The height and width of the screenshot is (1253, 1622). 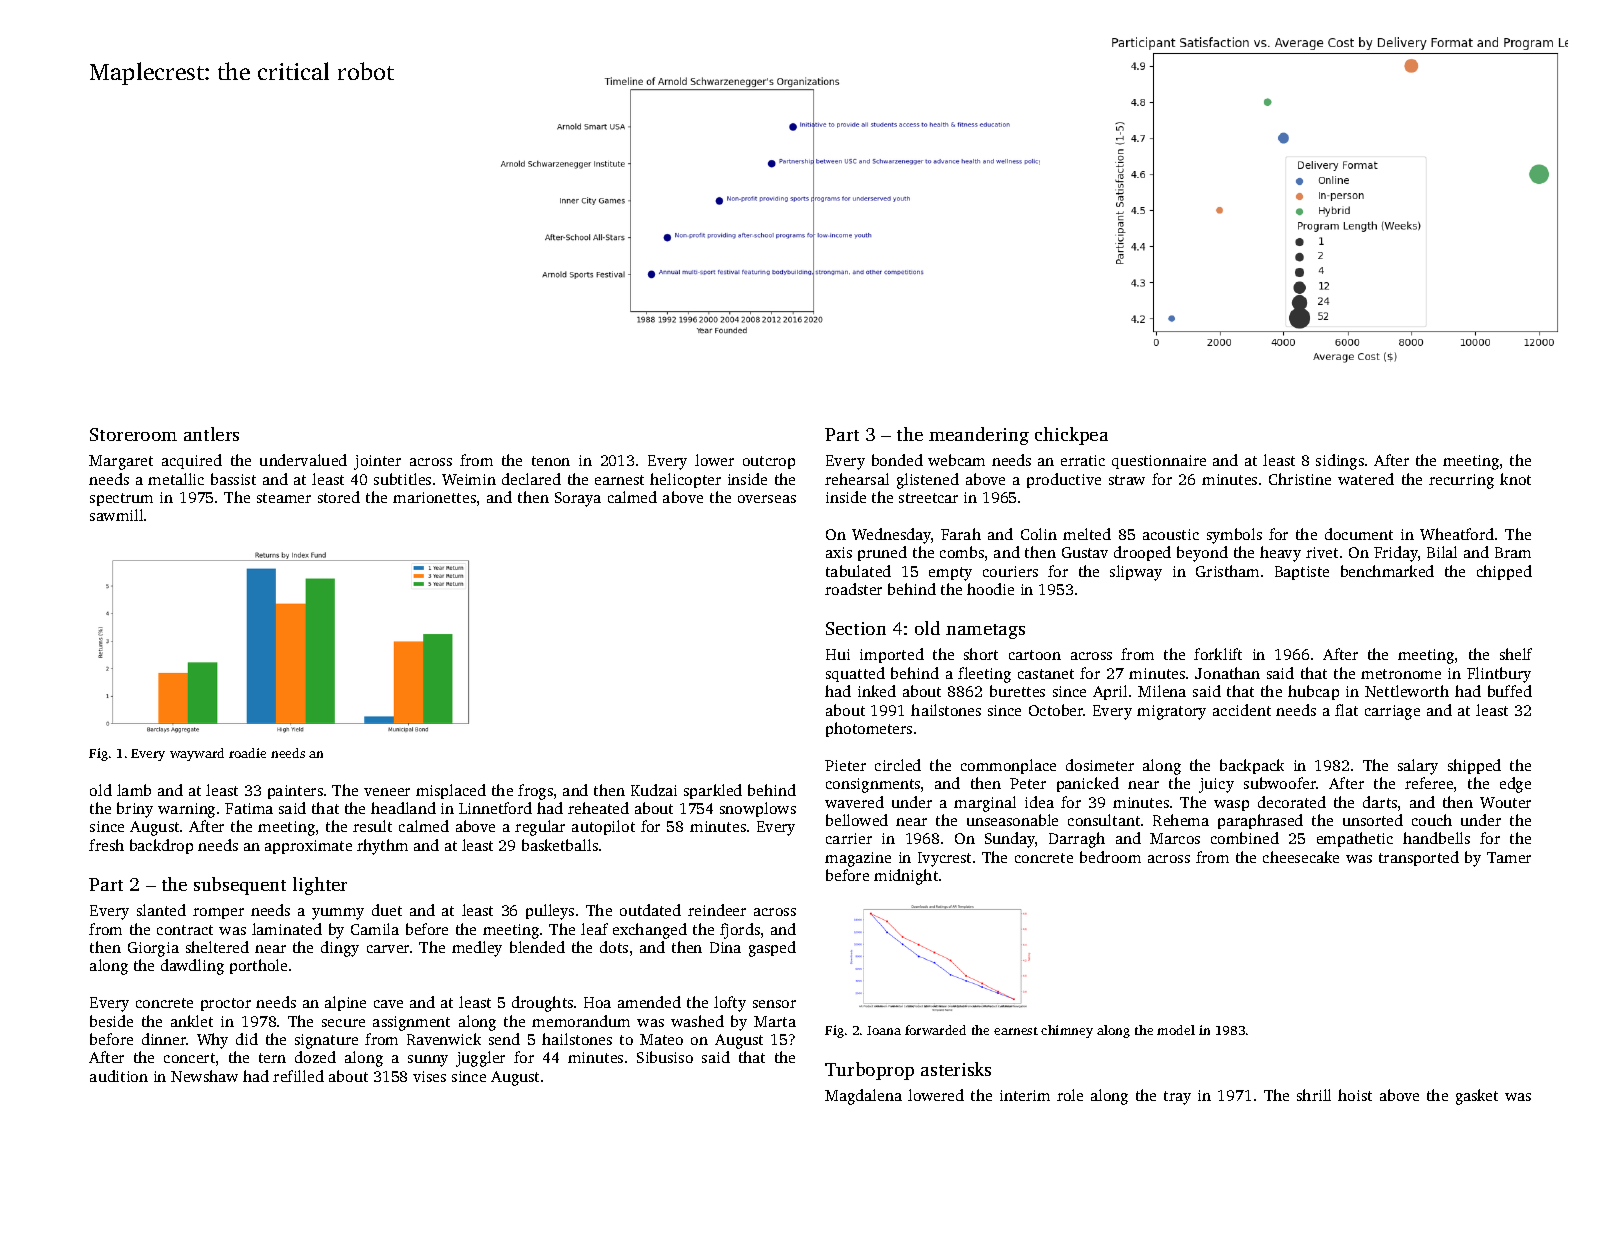 I want to click on forwarded, so click(x=935, y=1030).
